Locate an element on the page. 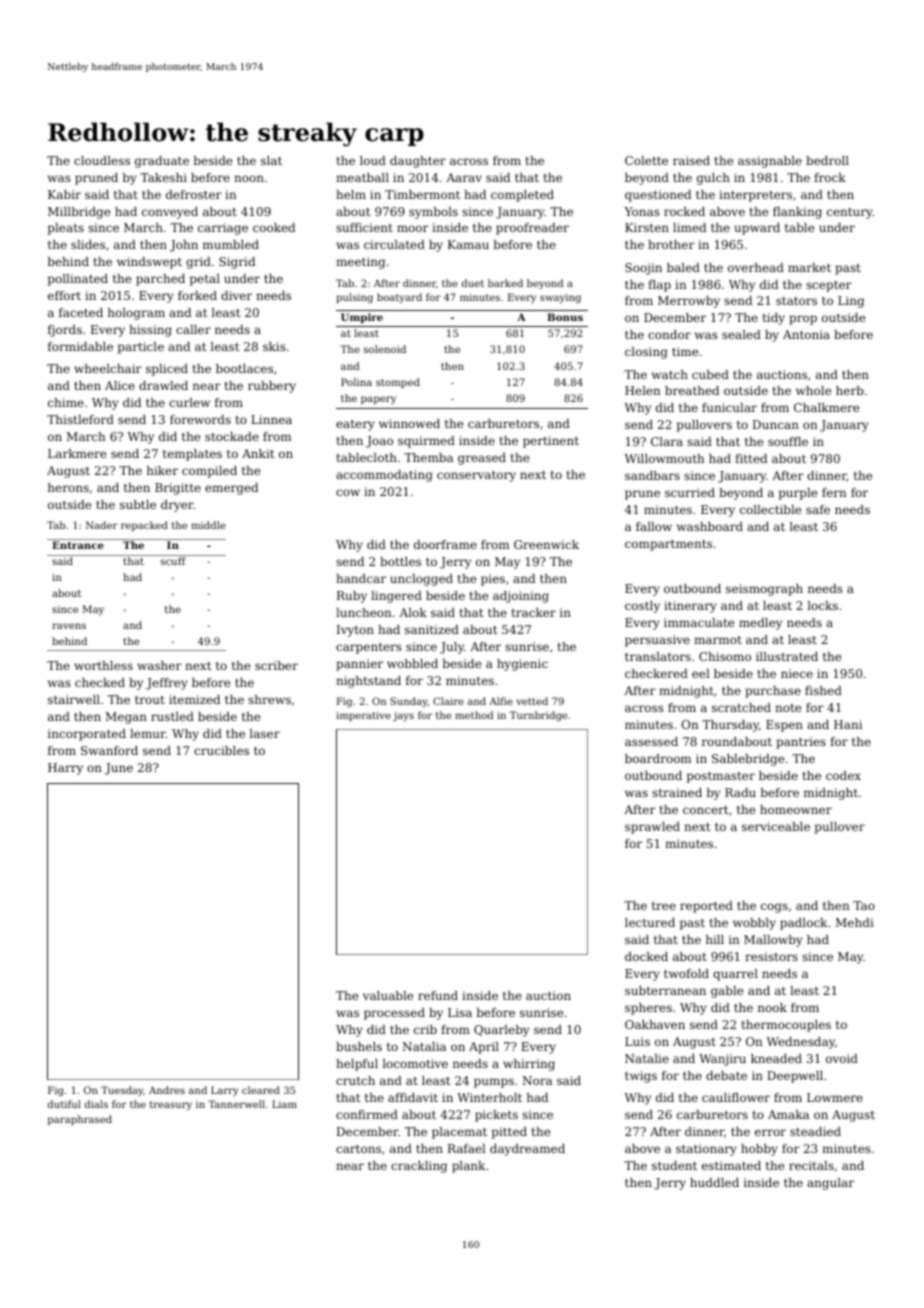 The width and height of the image is (924, 1308). Joao is located at coordinates (379, 442).
